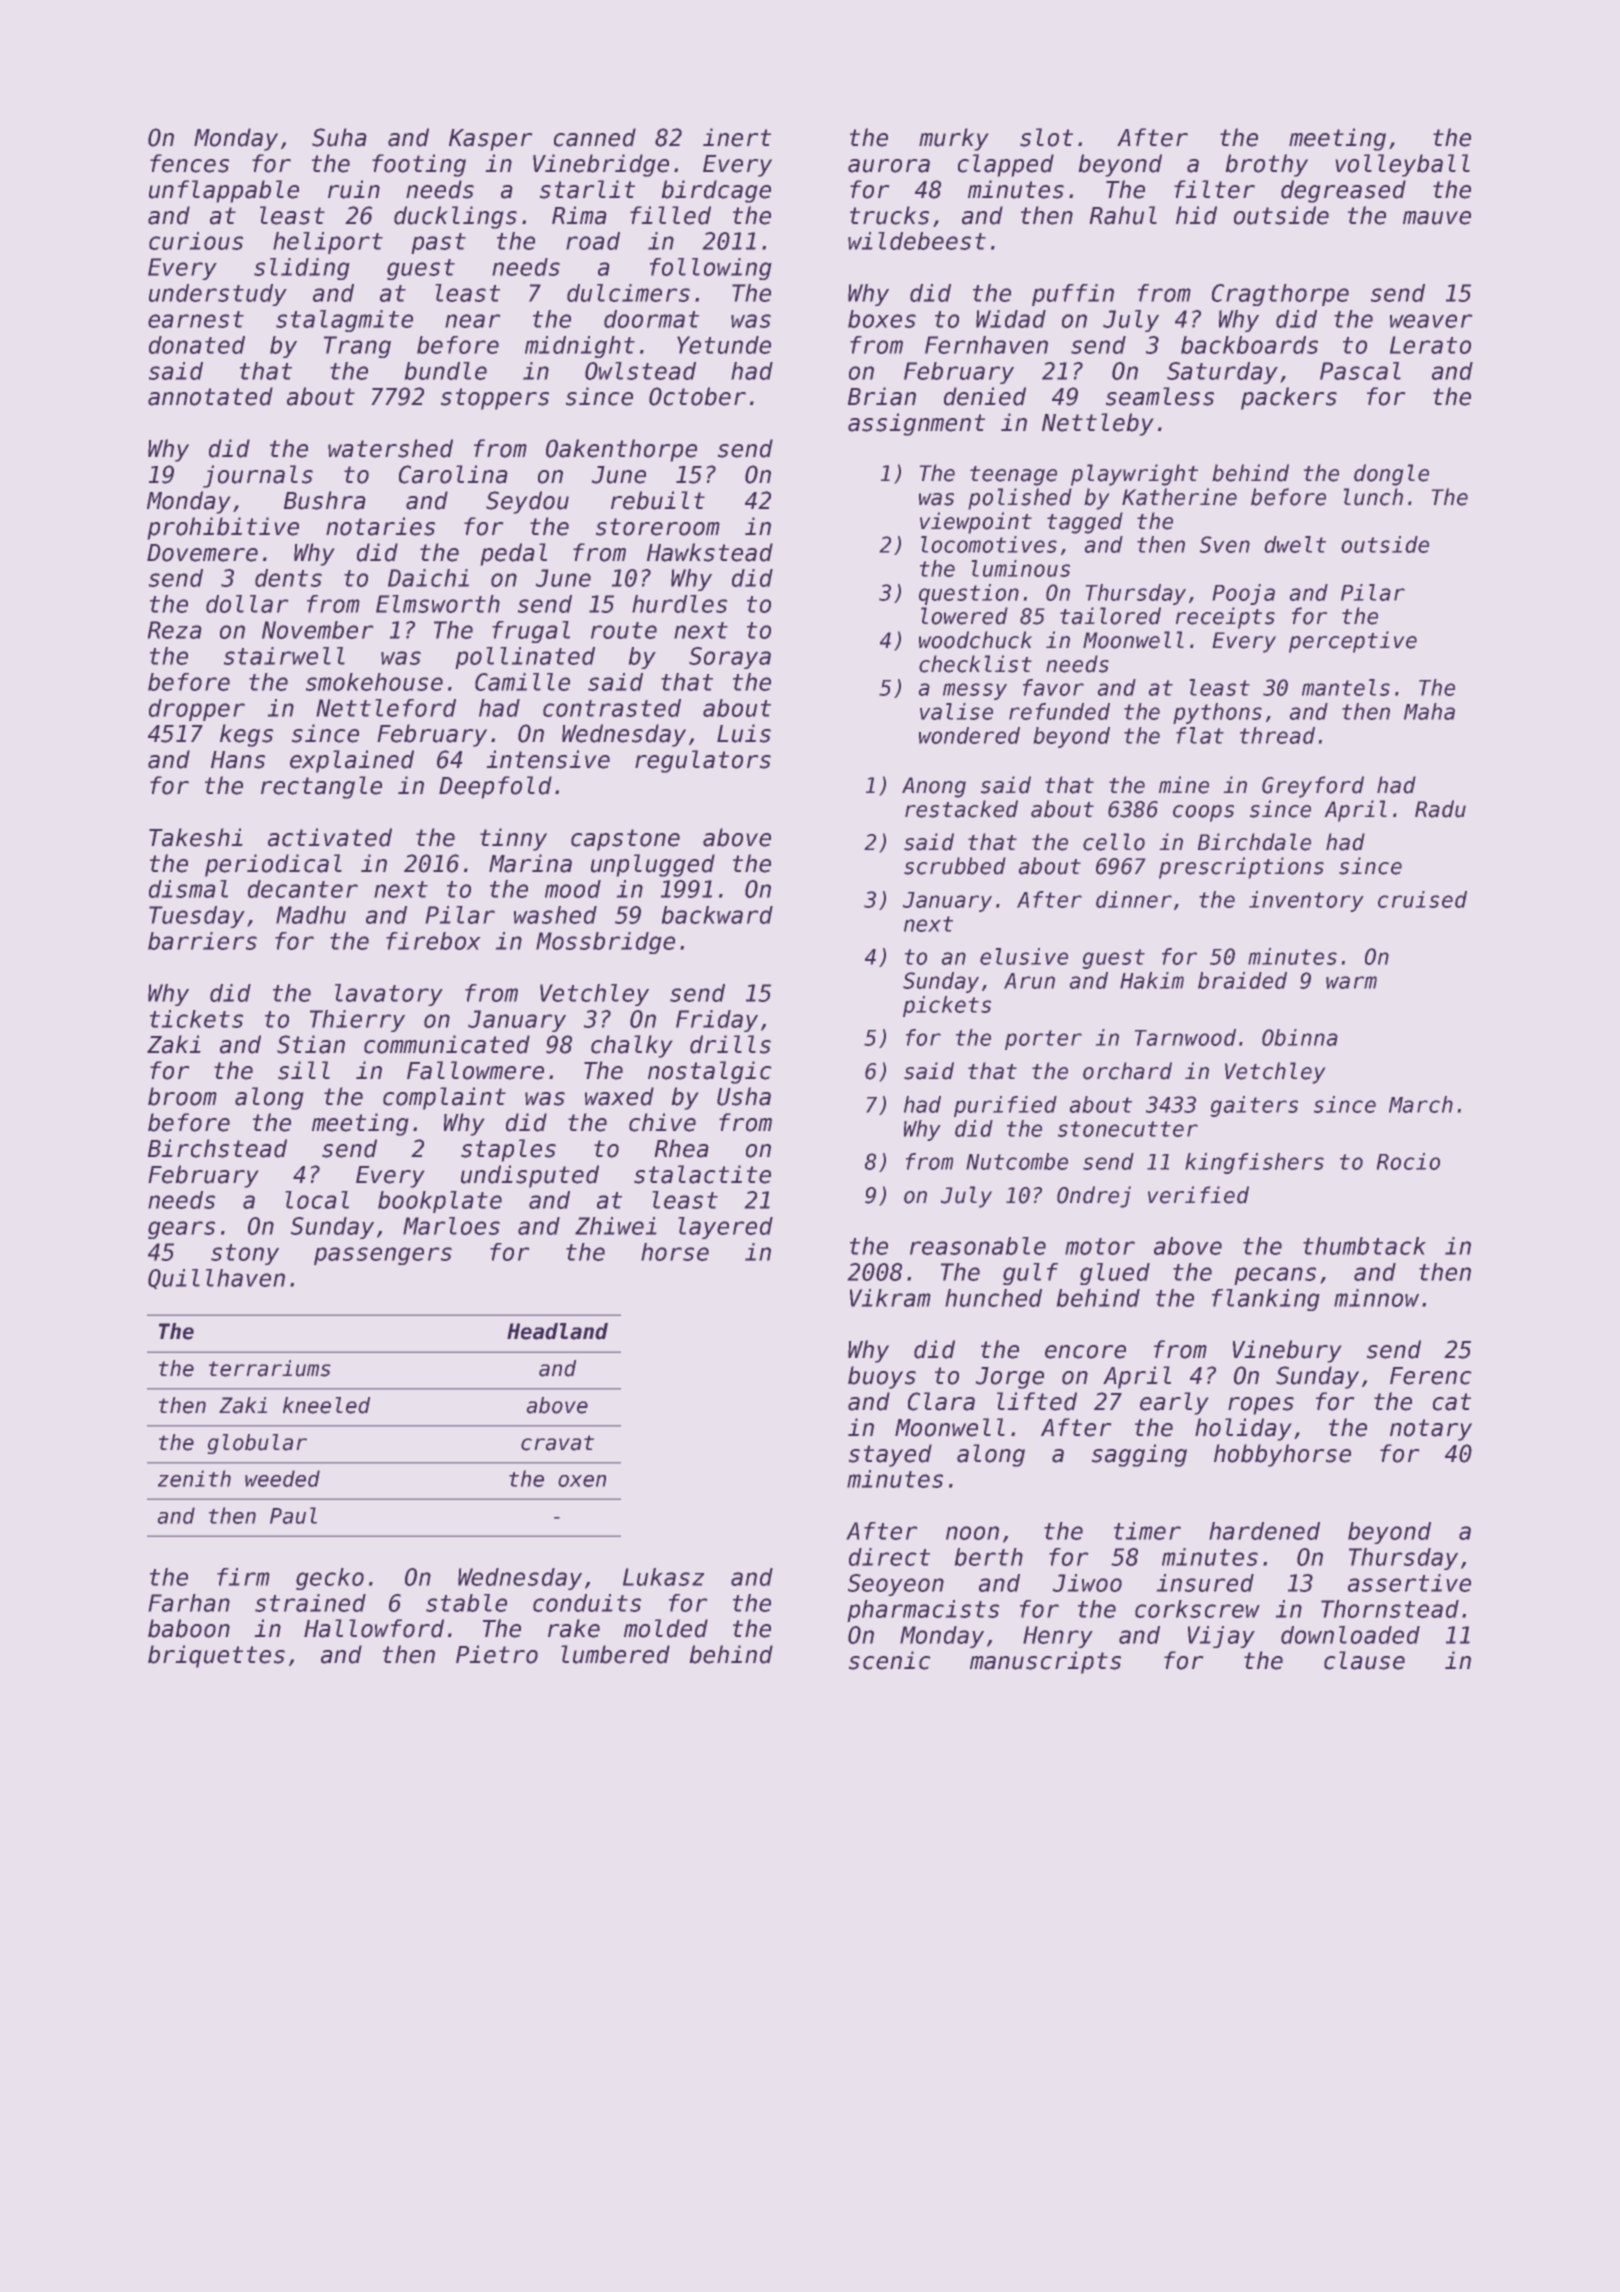  Describe the element at coordinates (580, 347) in the screenshot. I see `midnight` at that location.
